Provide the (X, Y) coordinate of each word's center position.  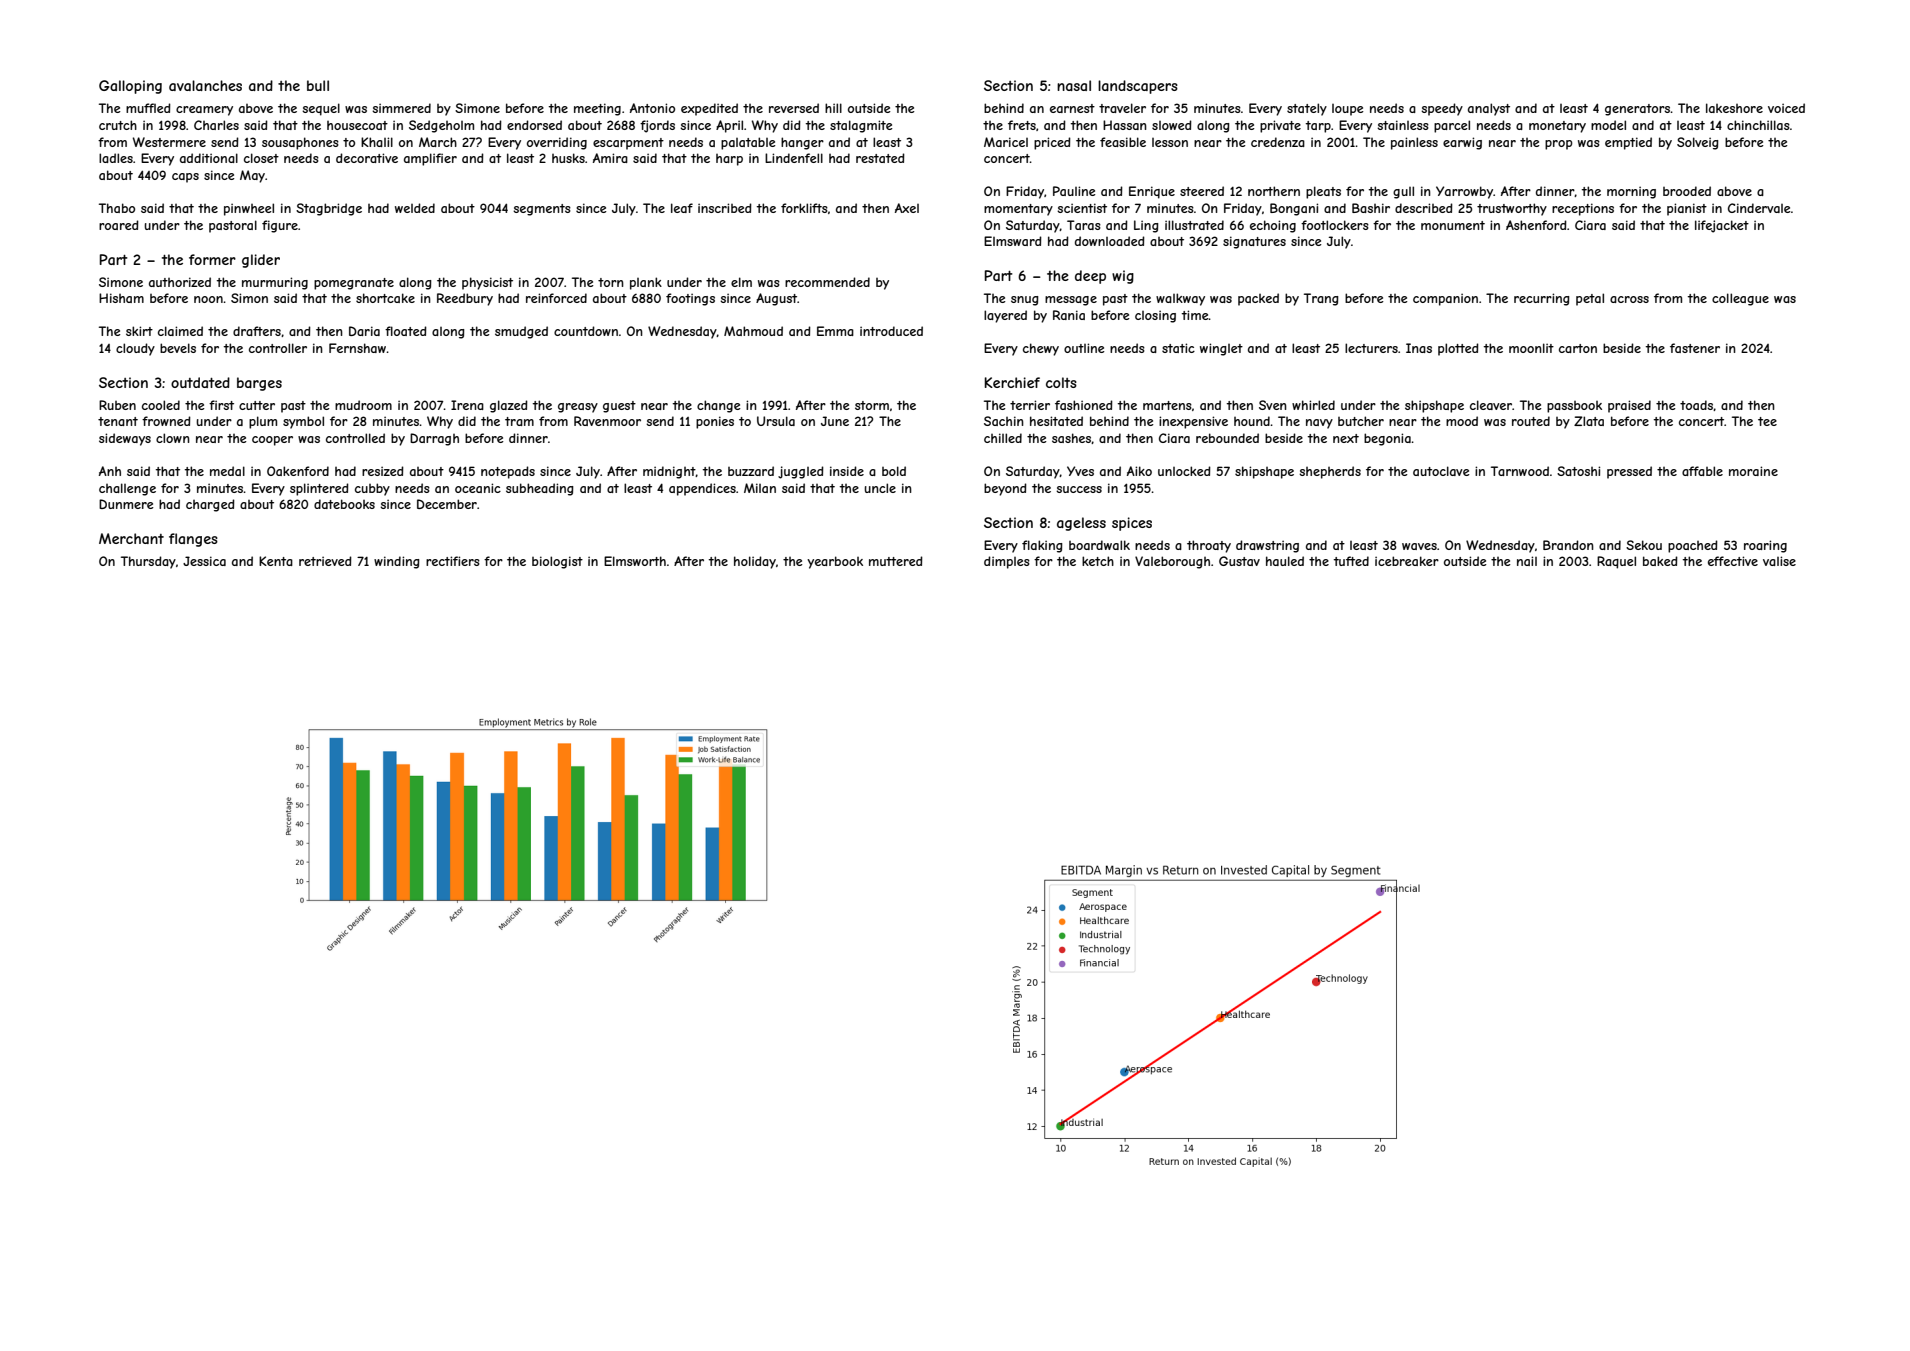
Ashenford (1536, 225)
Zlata (1589, 421)
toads (1696, 405)
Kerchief (1012, 382)
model (1608, 125)
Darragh (434, 439)
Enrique (1152, 192)
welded (415, 208)
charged (210, 505)
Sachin (1004, 421)
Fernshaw (357, 348)
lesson (1170, 142)
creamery (204, 111)
